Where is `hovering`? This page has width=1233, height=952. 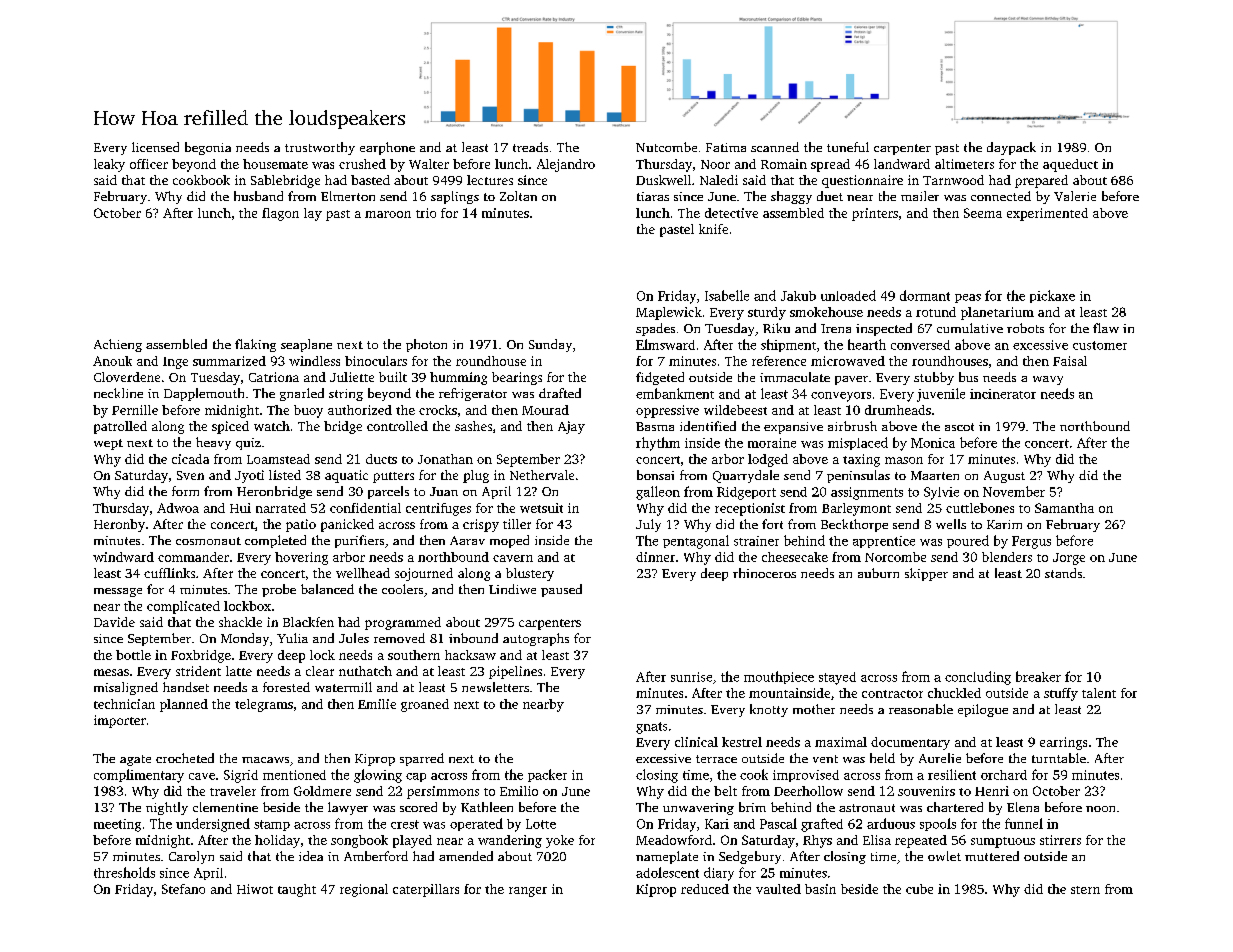
hovering is located at coordinates (301, 558).
